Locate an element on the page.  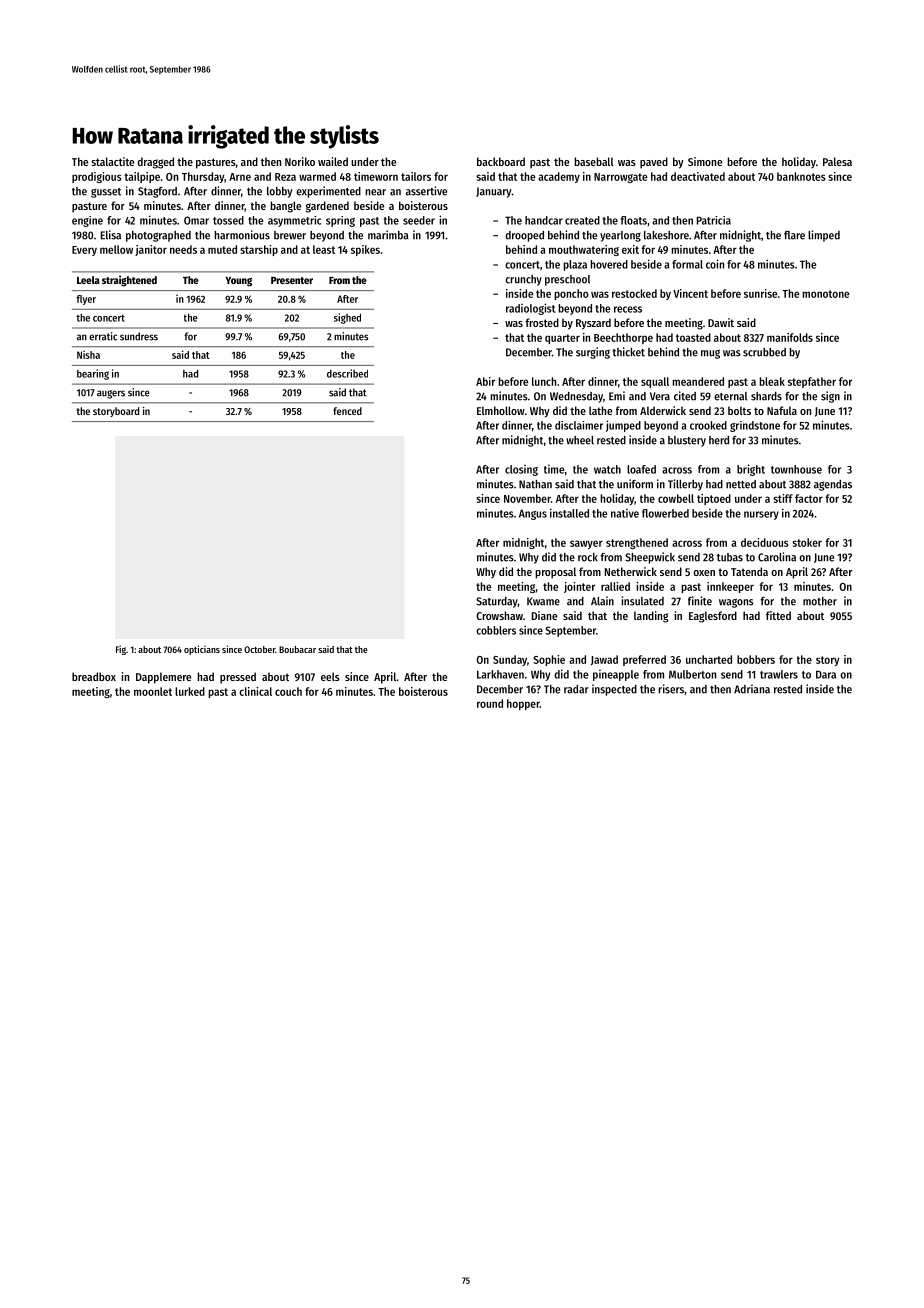
dragged is located at coordinates (156, 163).
